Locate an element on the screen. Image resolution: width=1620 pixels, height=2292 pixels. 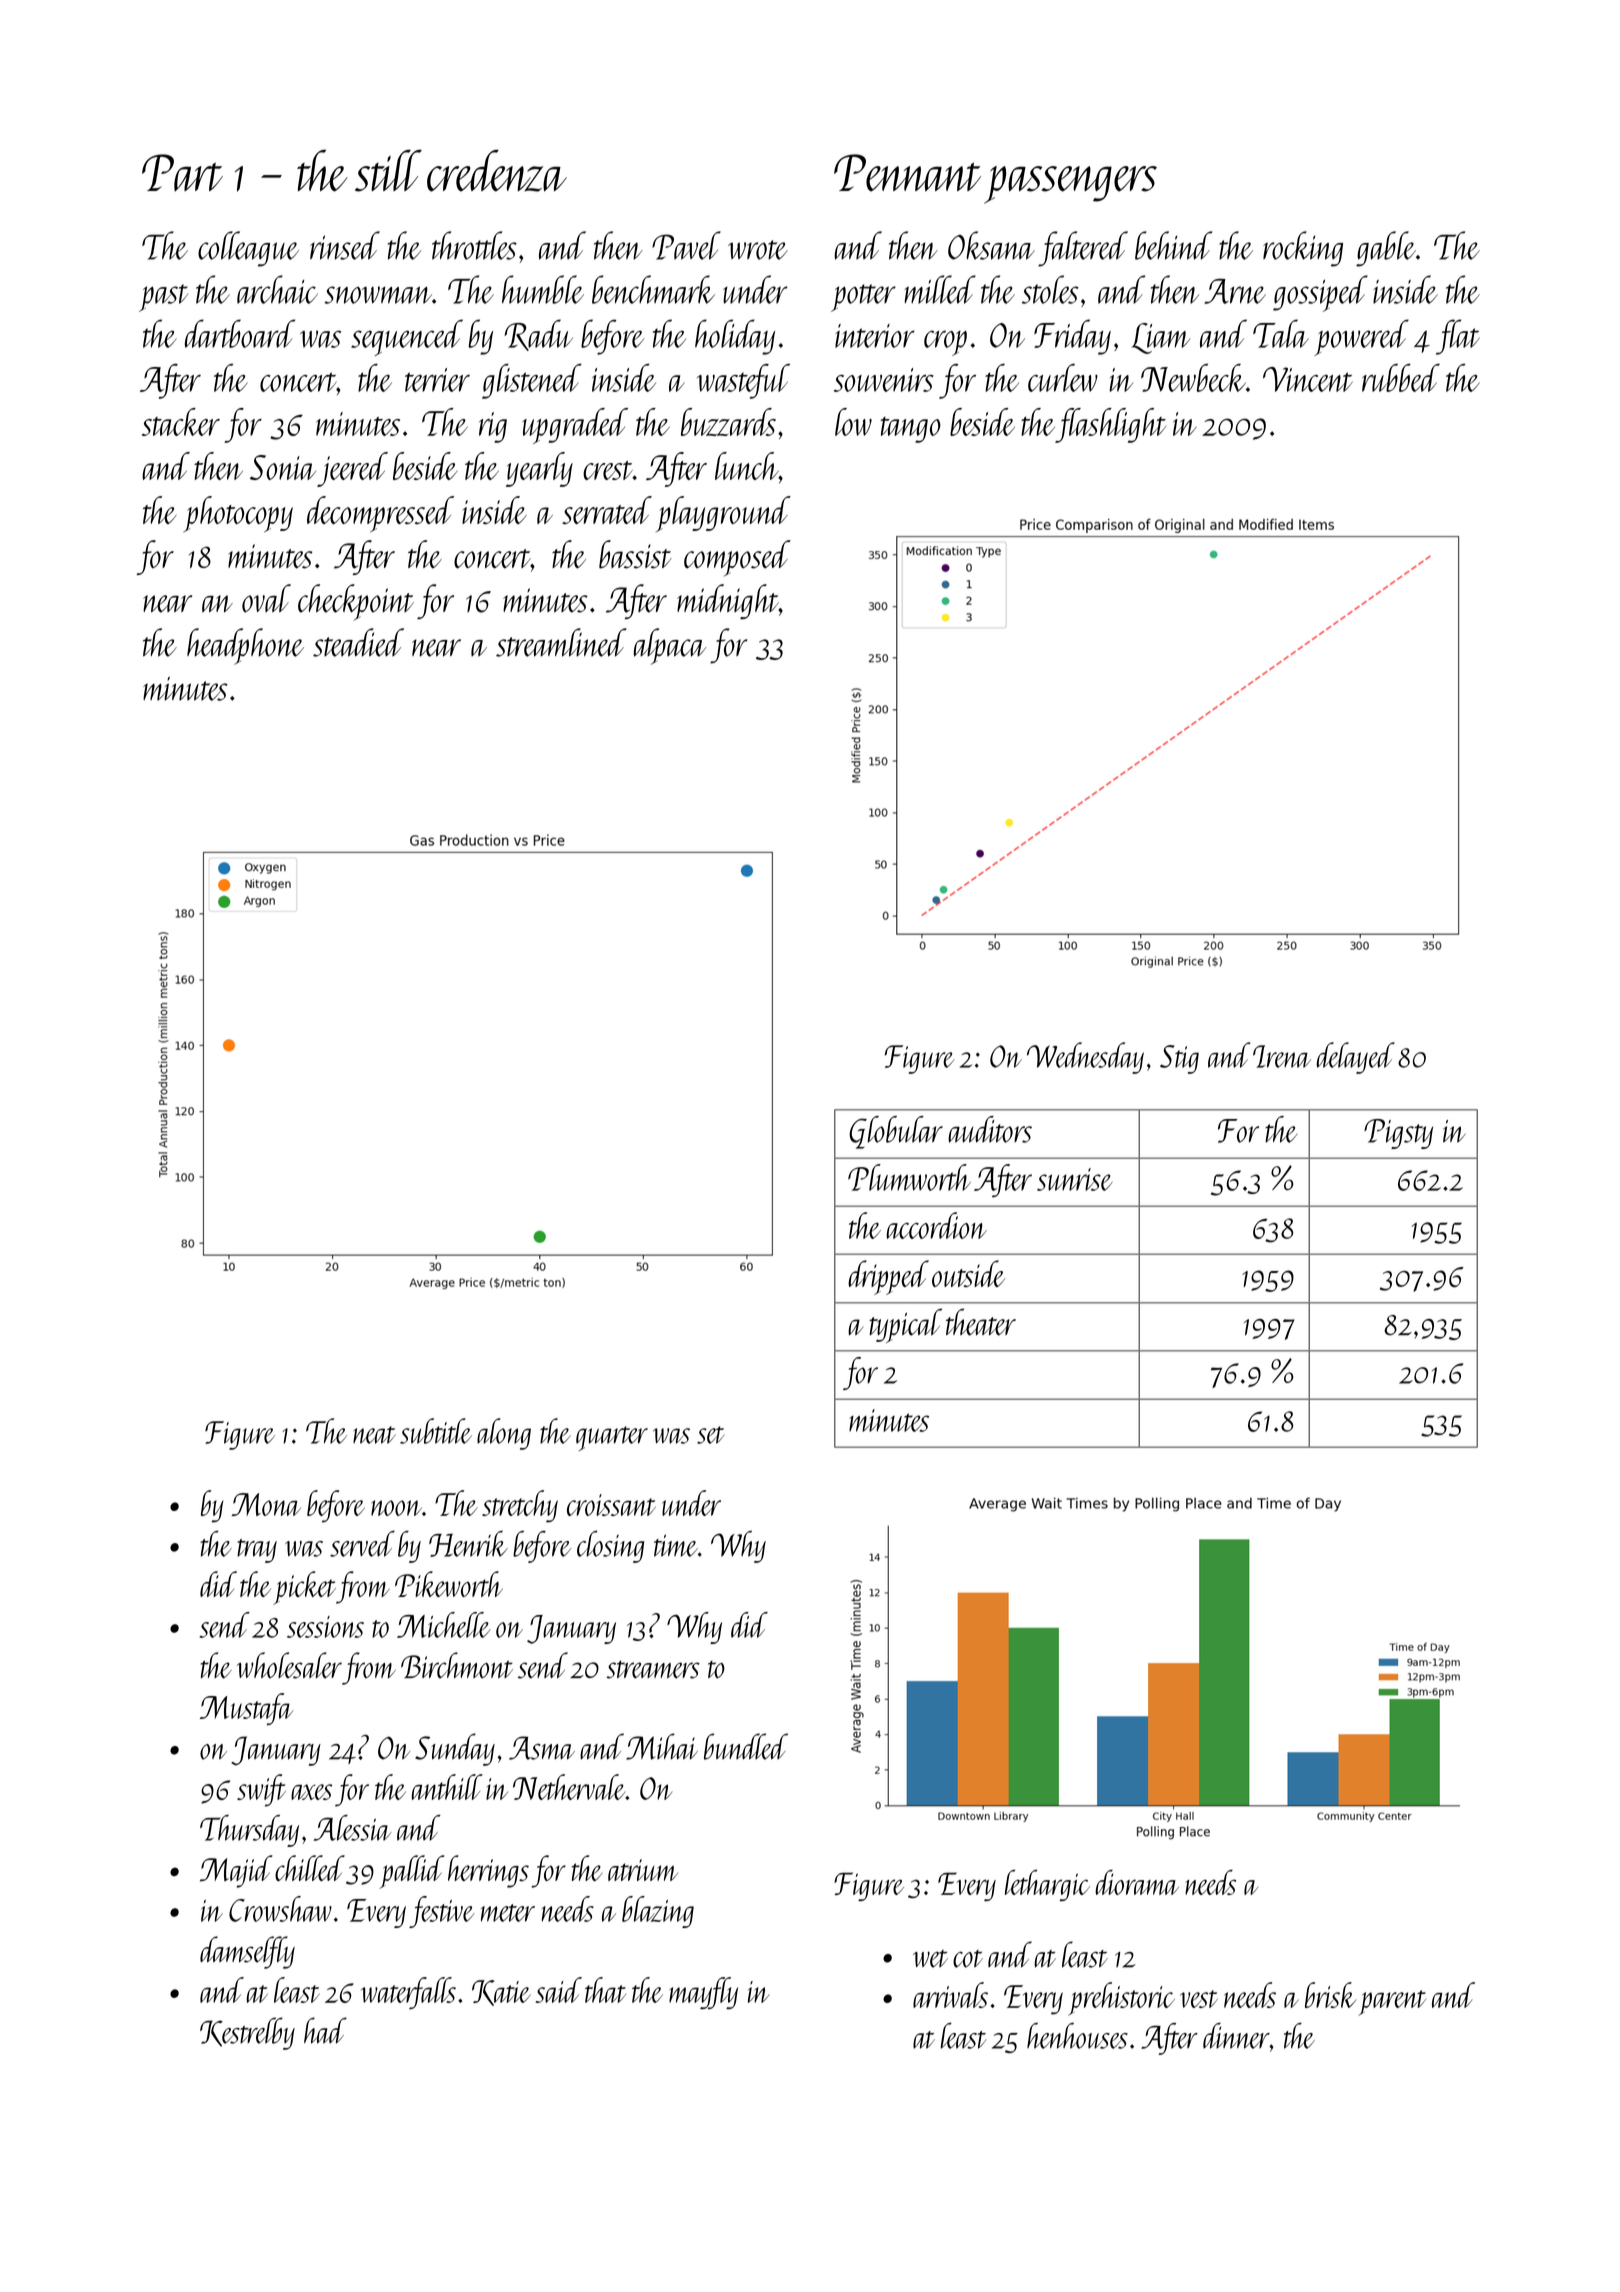
Kestrelby is located at coordinates (247, 2033).
